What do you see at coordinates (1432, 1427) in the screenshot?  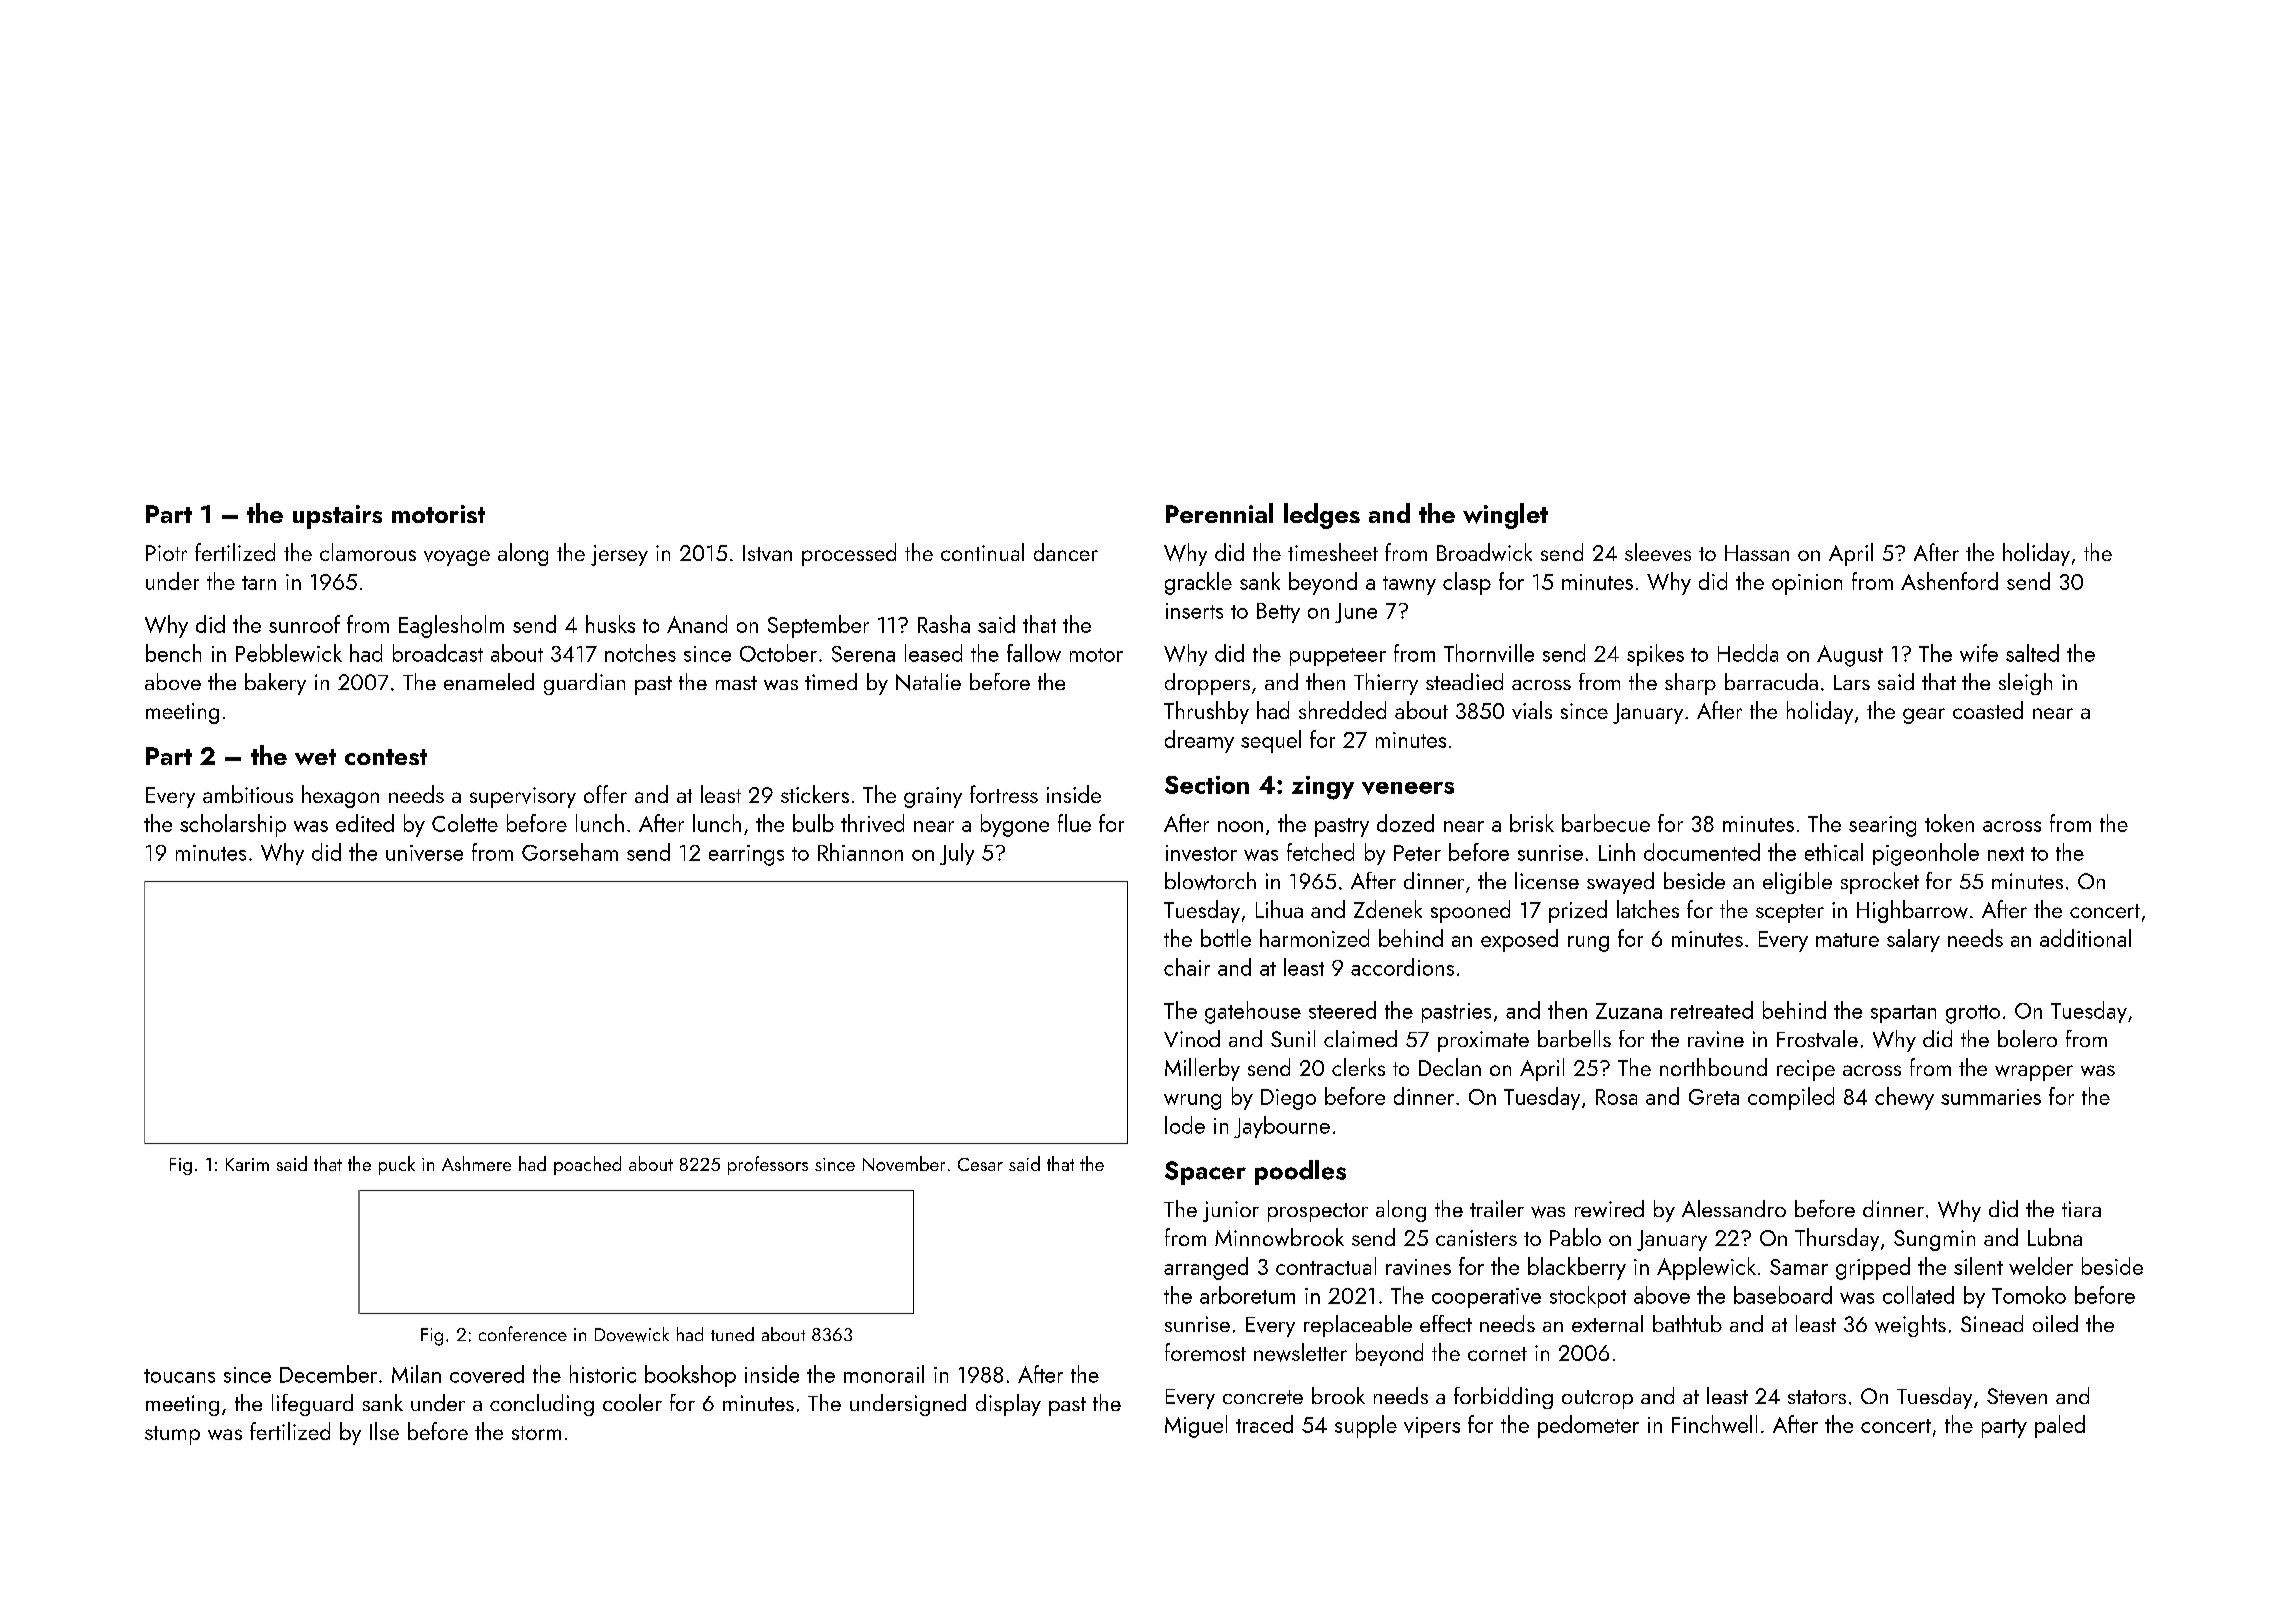 I see `vipers` at bounding box center [1432, 1427].
